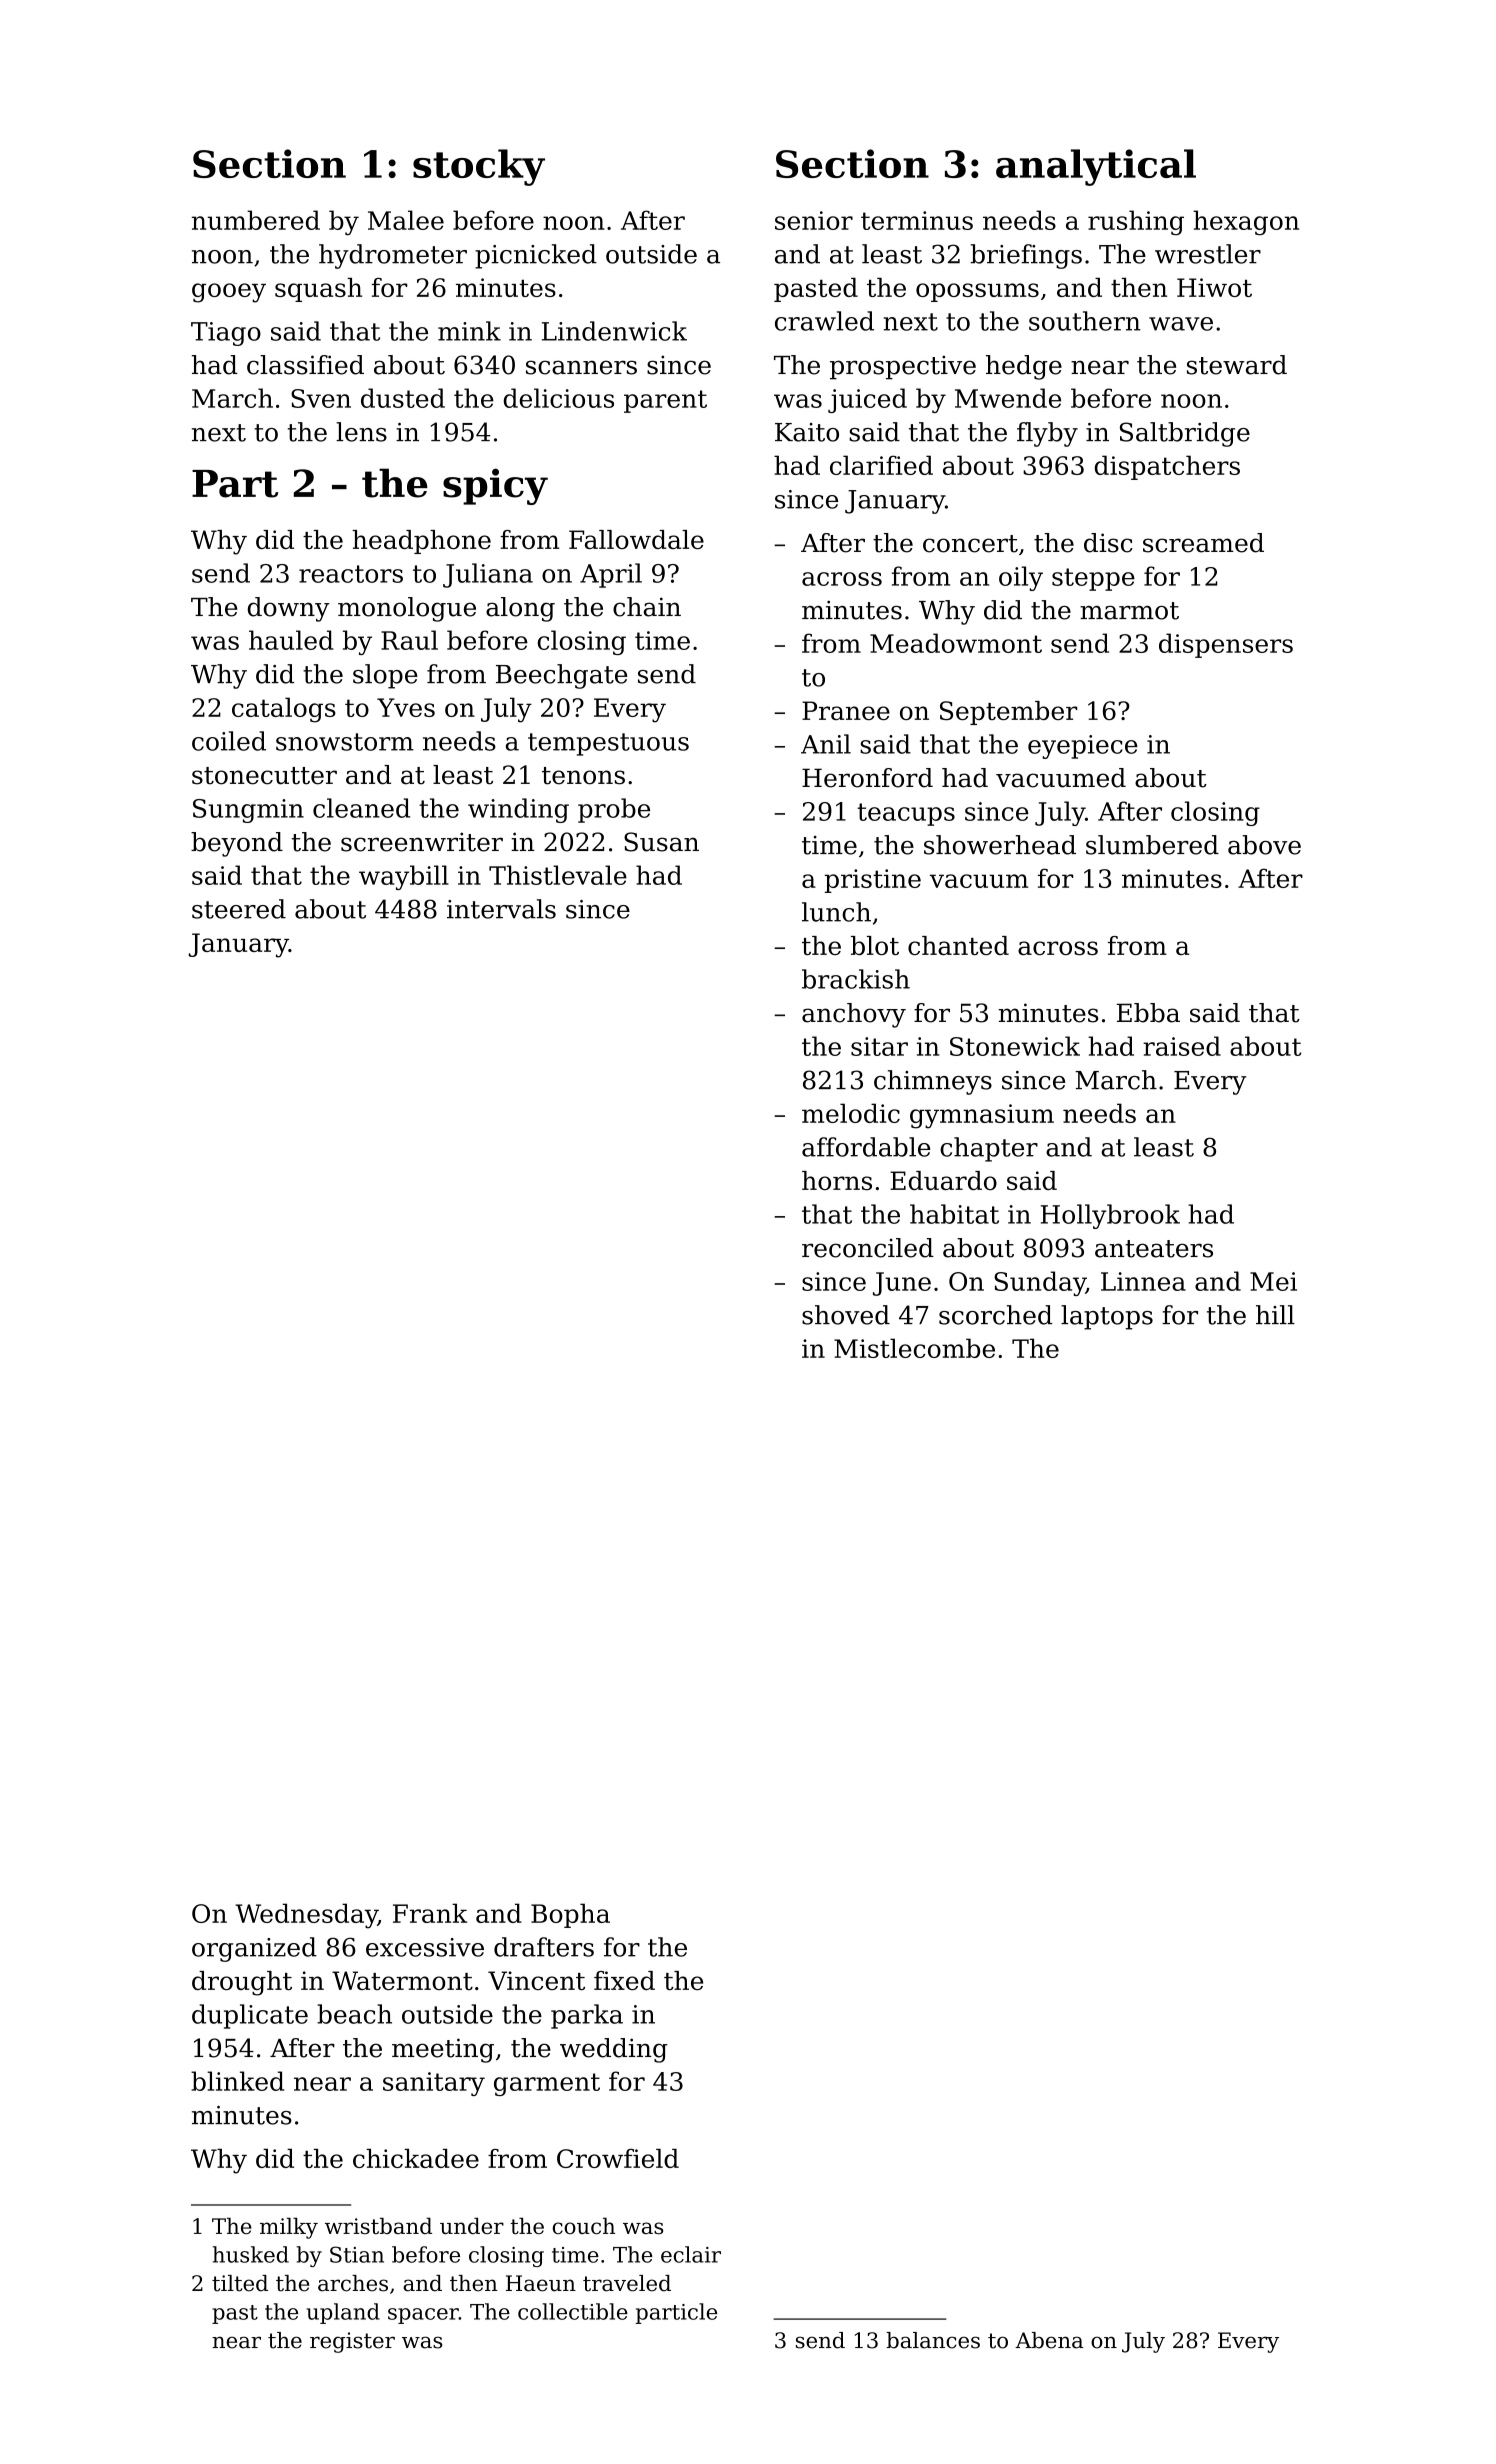 Image resolution: width=1496 pixels, height=2464 pixels. Describe the element at coordinates (661, 842) in the page. I see `Susan` at that location.
